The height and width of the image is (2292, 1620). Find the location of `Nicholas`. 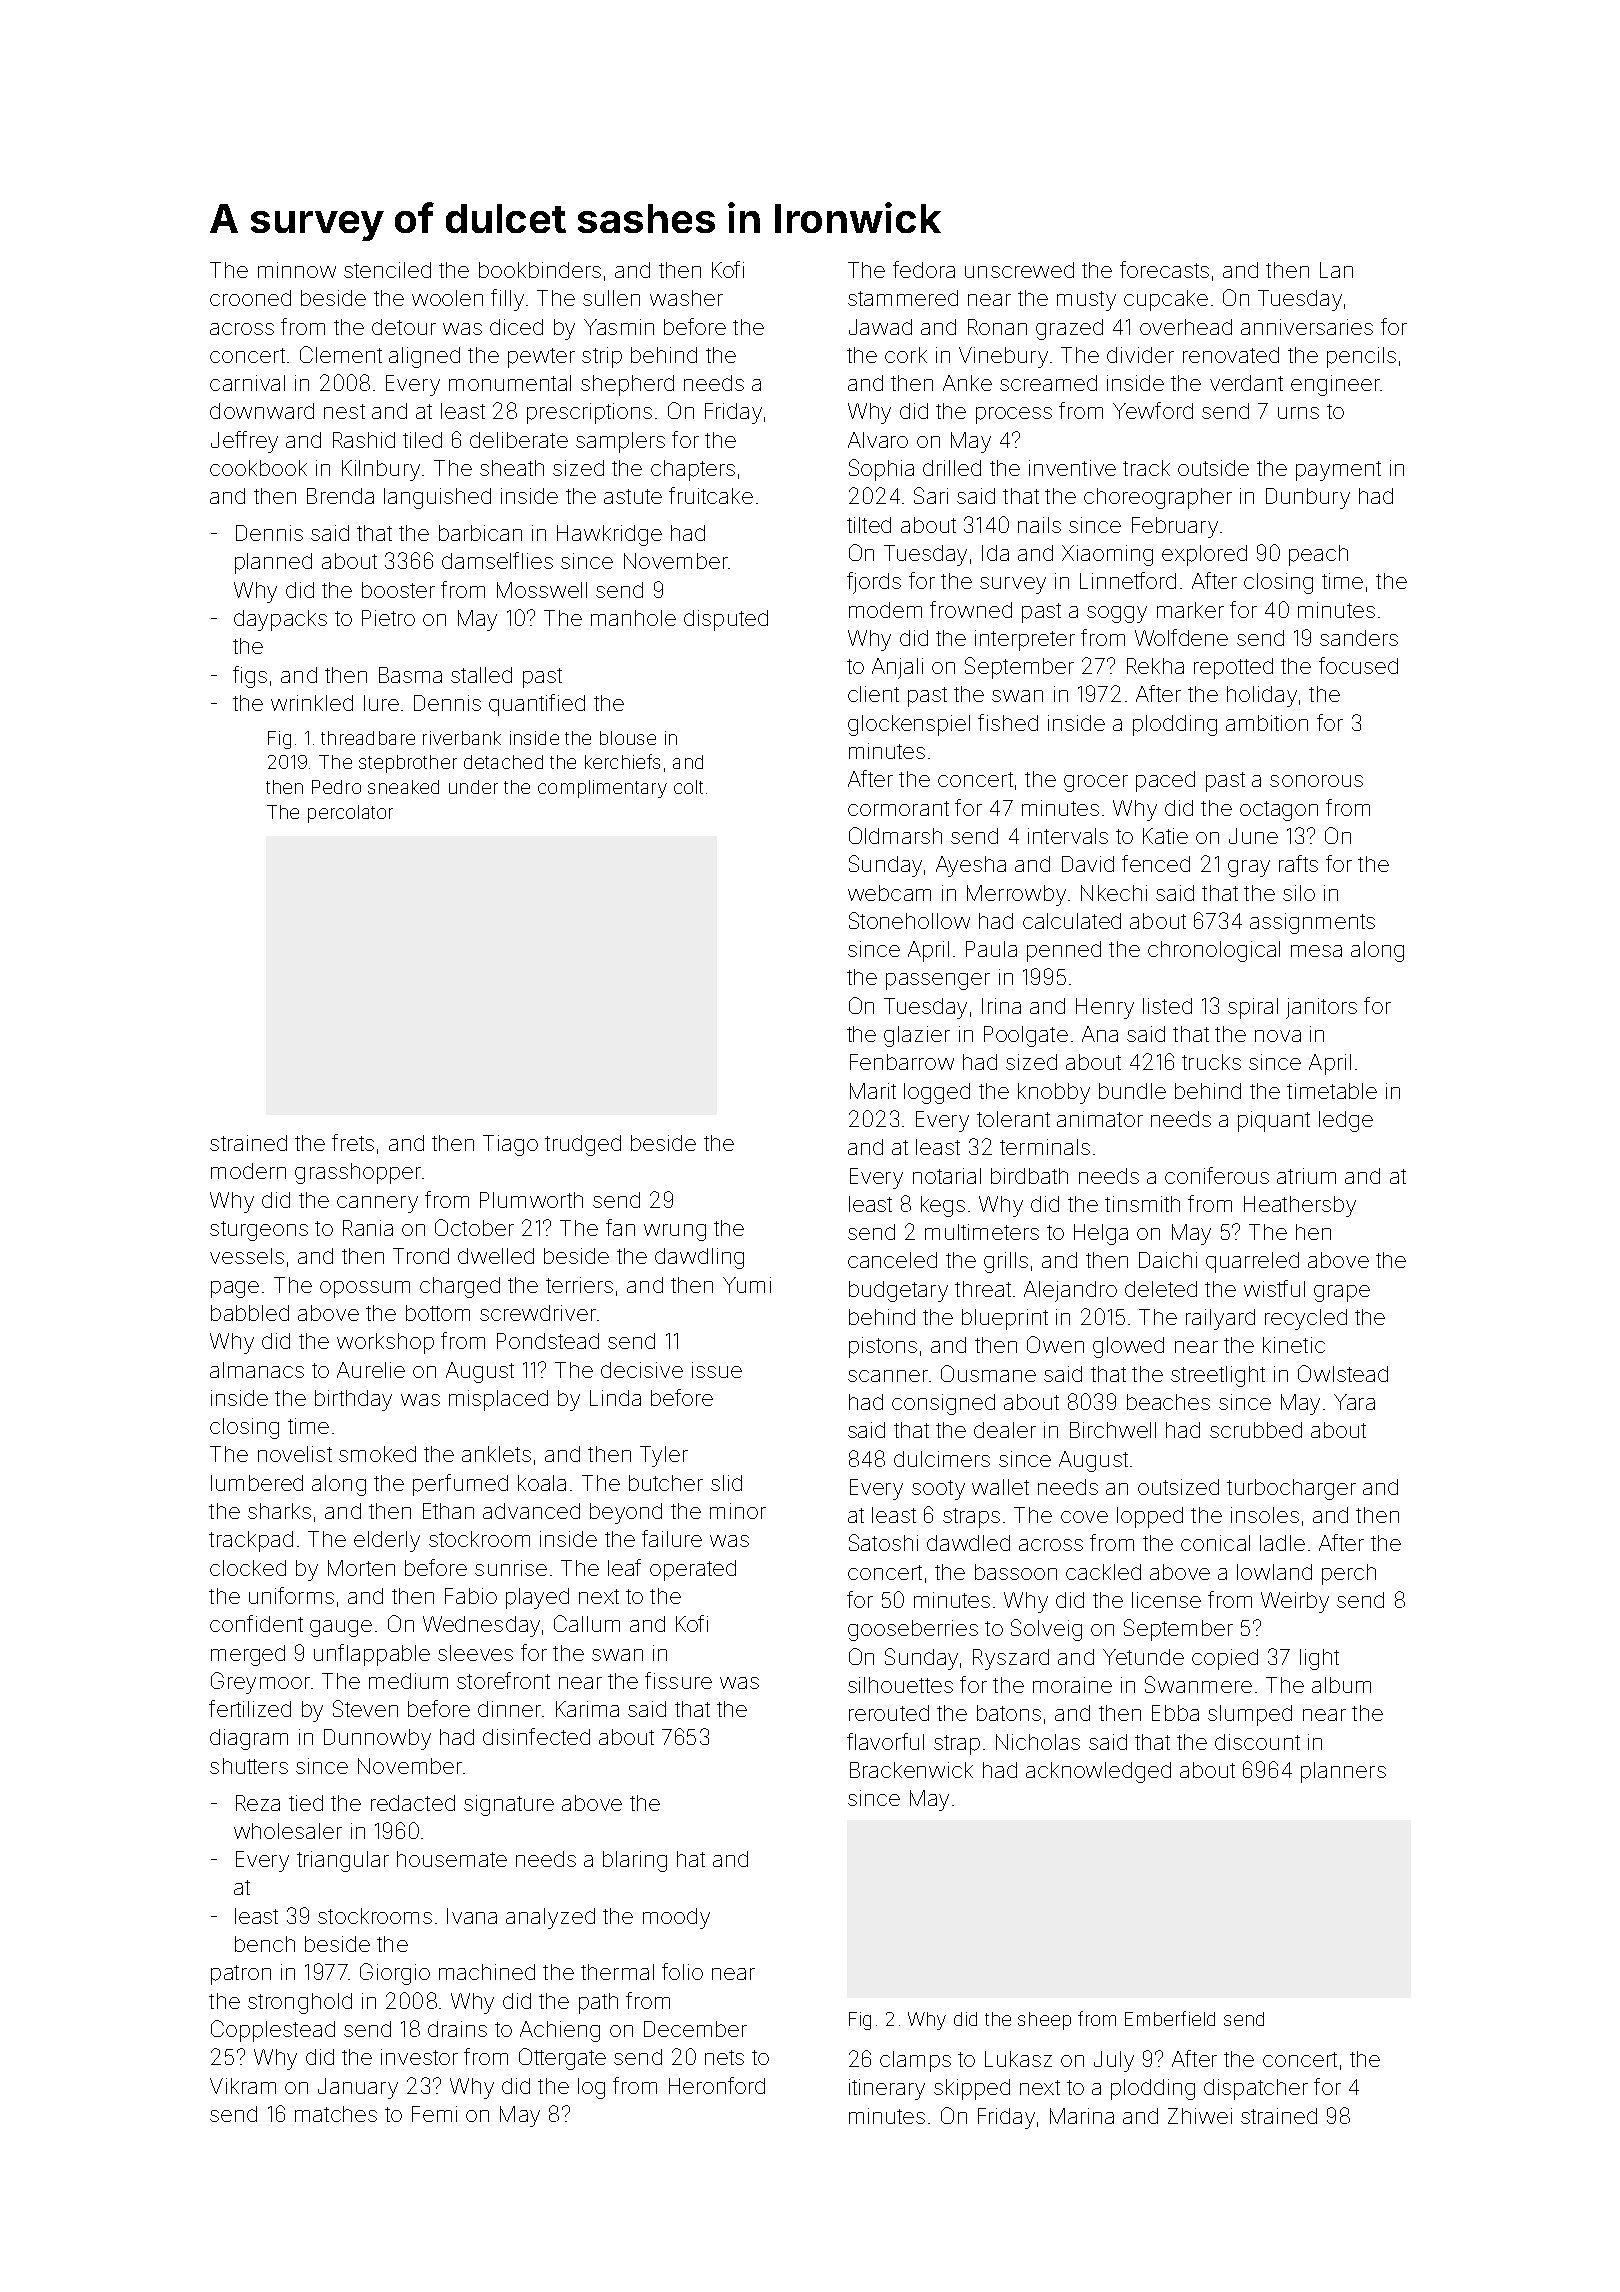

Nicholas is located at coordinates (1038, 1742).
